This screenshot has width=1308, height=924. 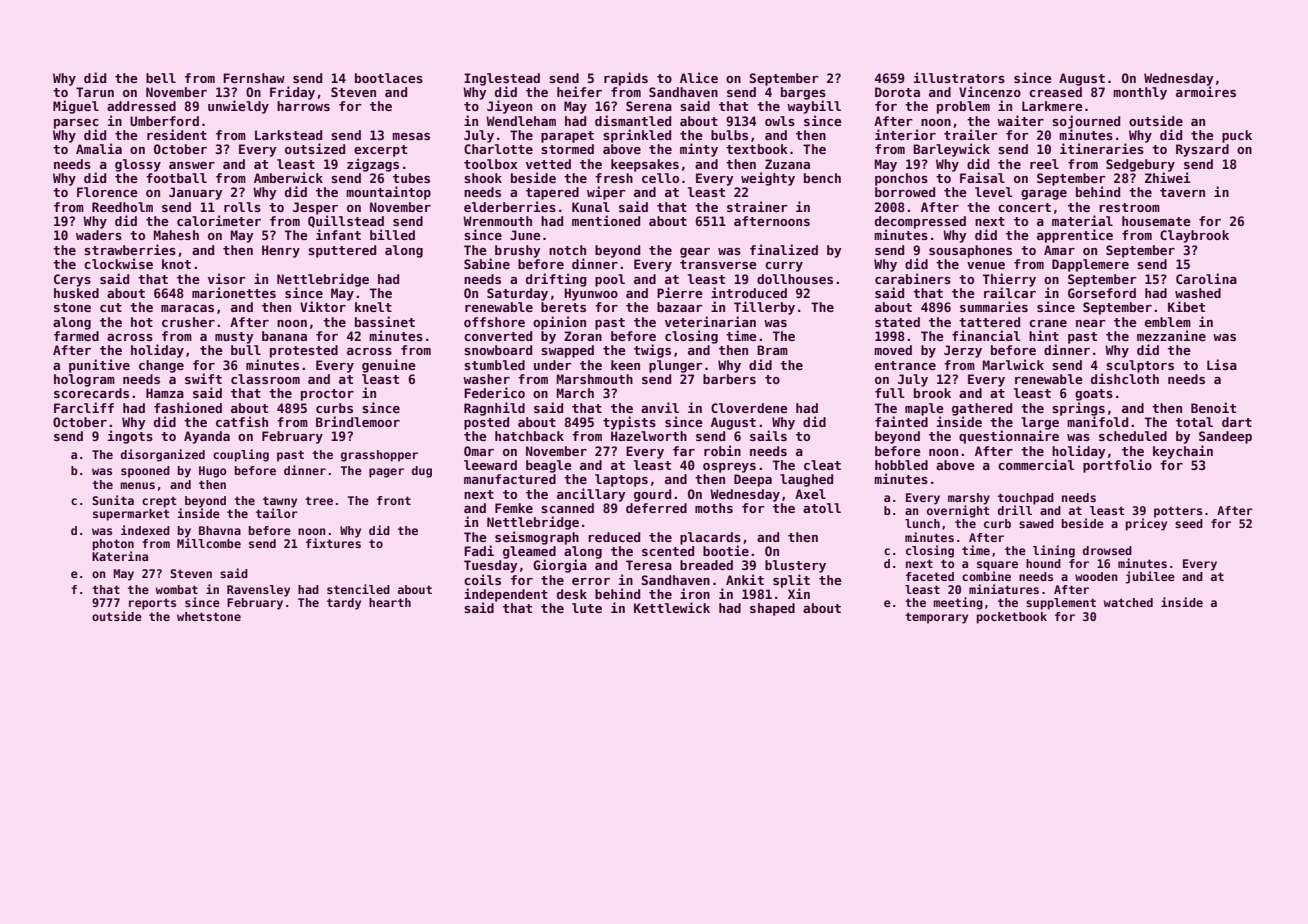 What do you see at coordinates (161, 78) in the screenshot?
I see `bell` at bounding box center [161, 78].
